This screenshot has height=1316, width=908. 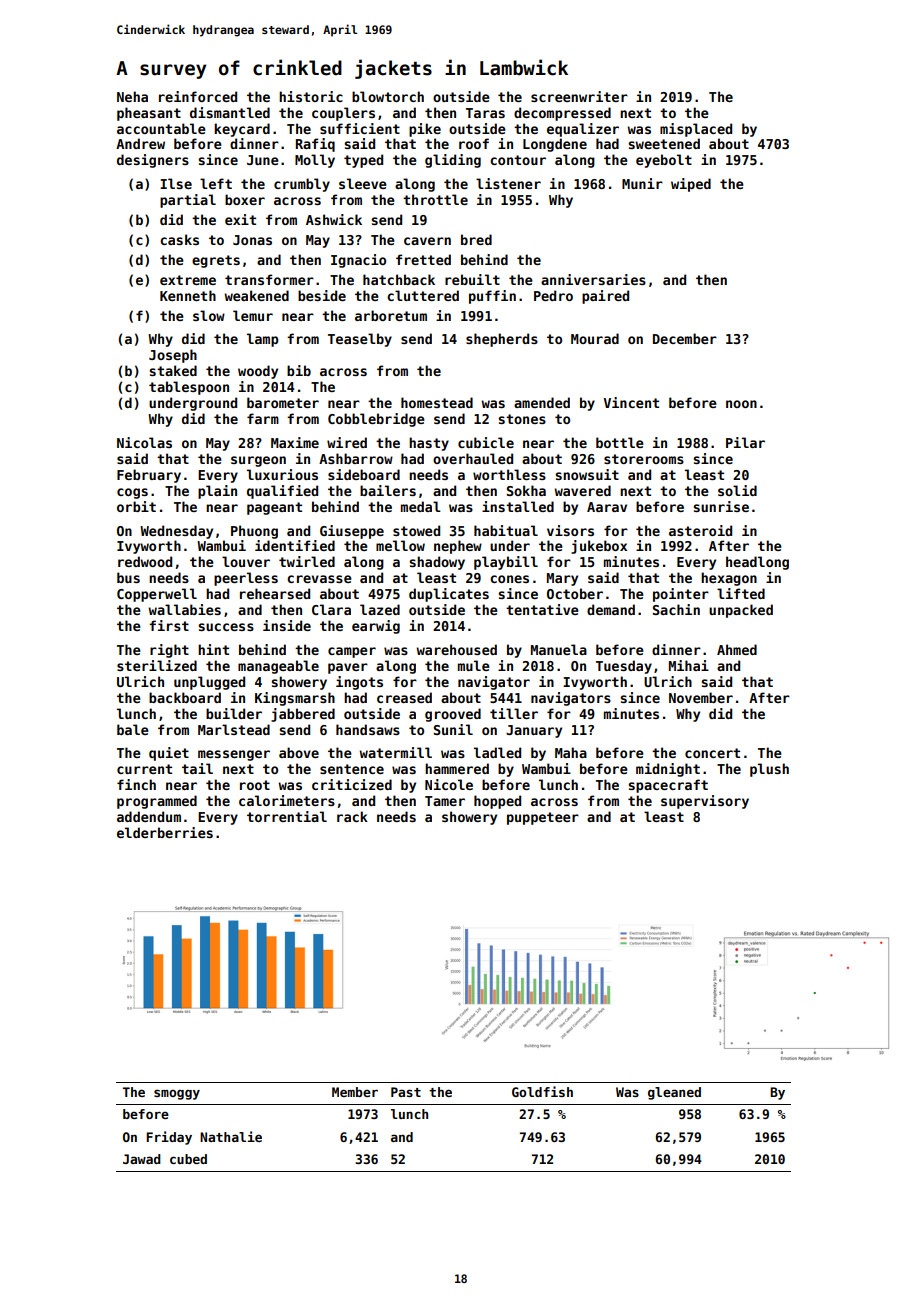 What do you see at coordinates (689, 665) in the screenshot?
I see `Mihai` at bounding box center [689, 665].
